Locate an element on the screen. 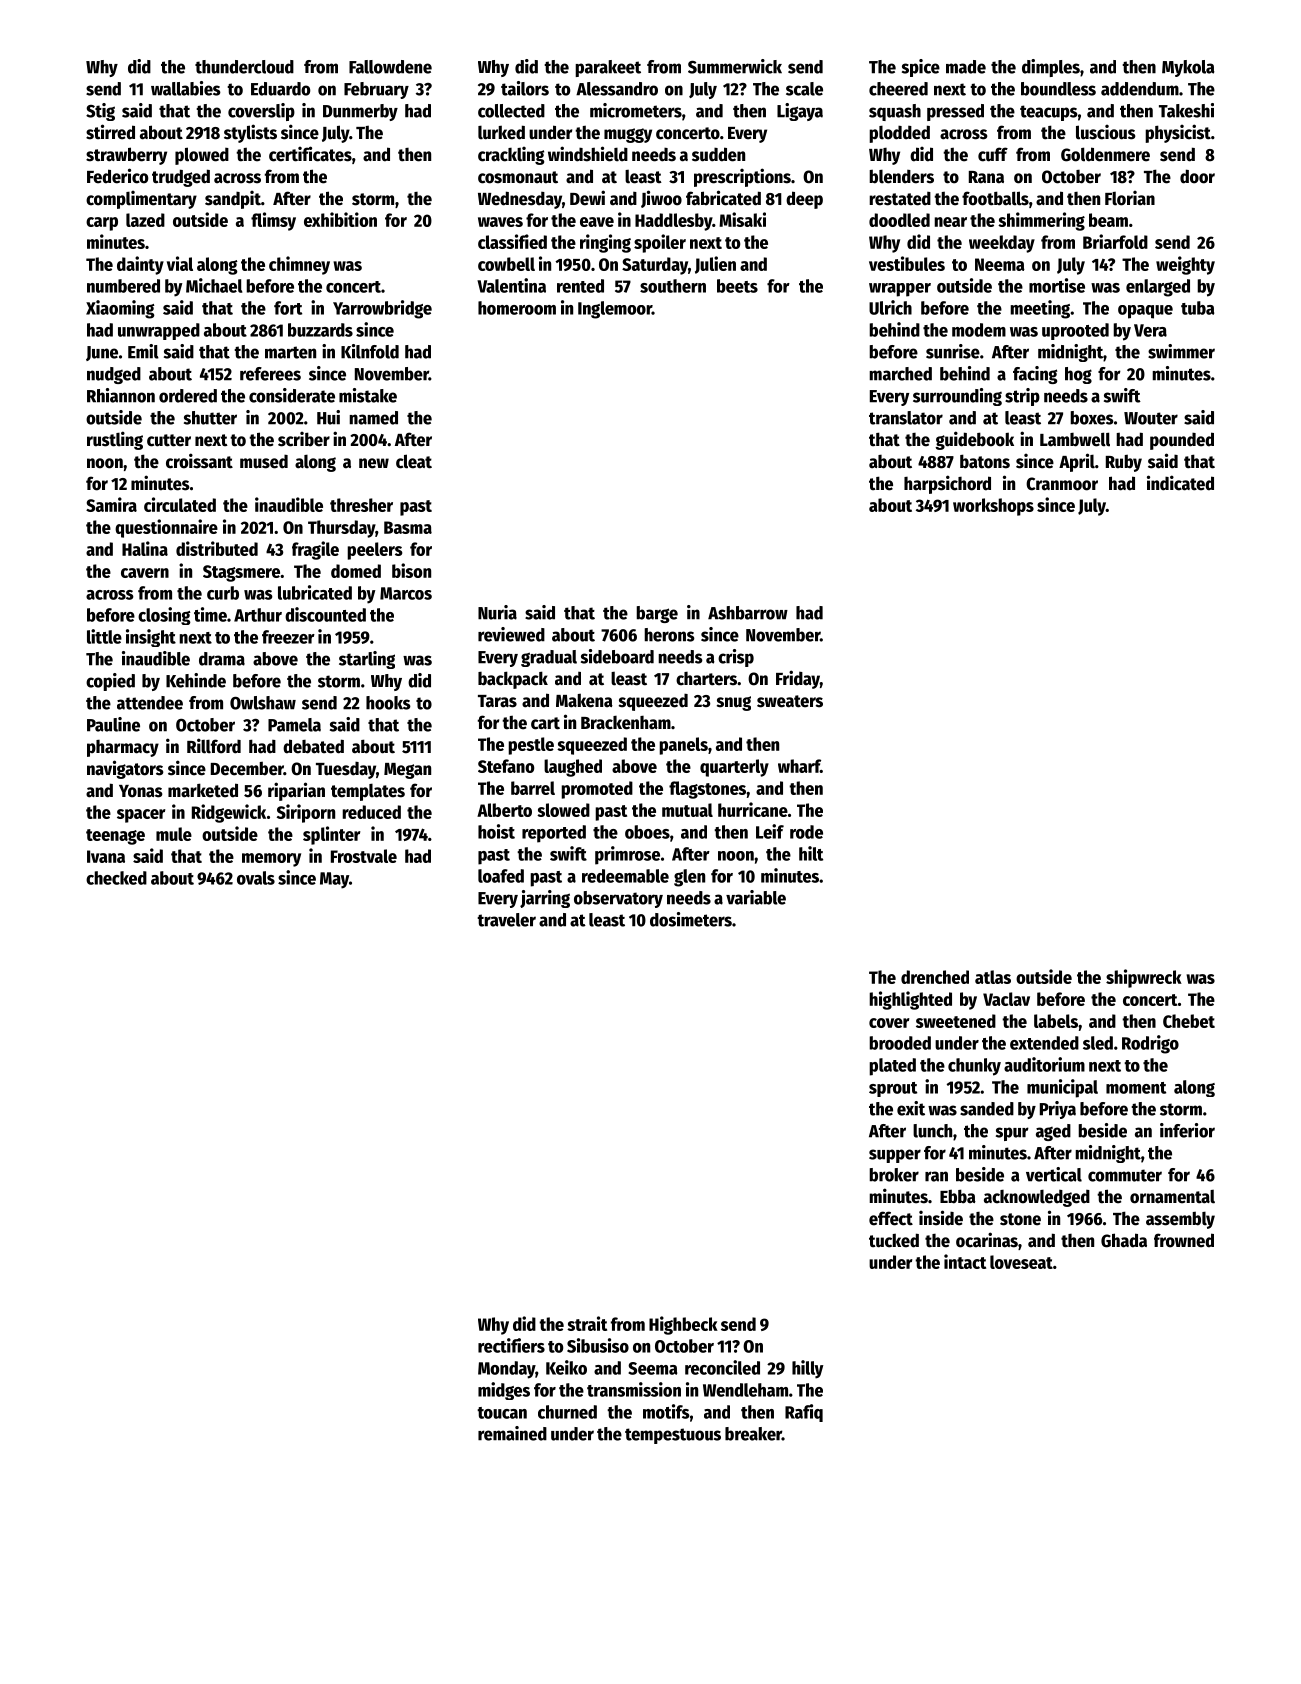 The height and width of the screenshot is (1684, 1301). fragile is located at coordinates (315, 550).
